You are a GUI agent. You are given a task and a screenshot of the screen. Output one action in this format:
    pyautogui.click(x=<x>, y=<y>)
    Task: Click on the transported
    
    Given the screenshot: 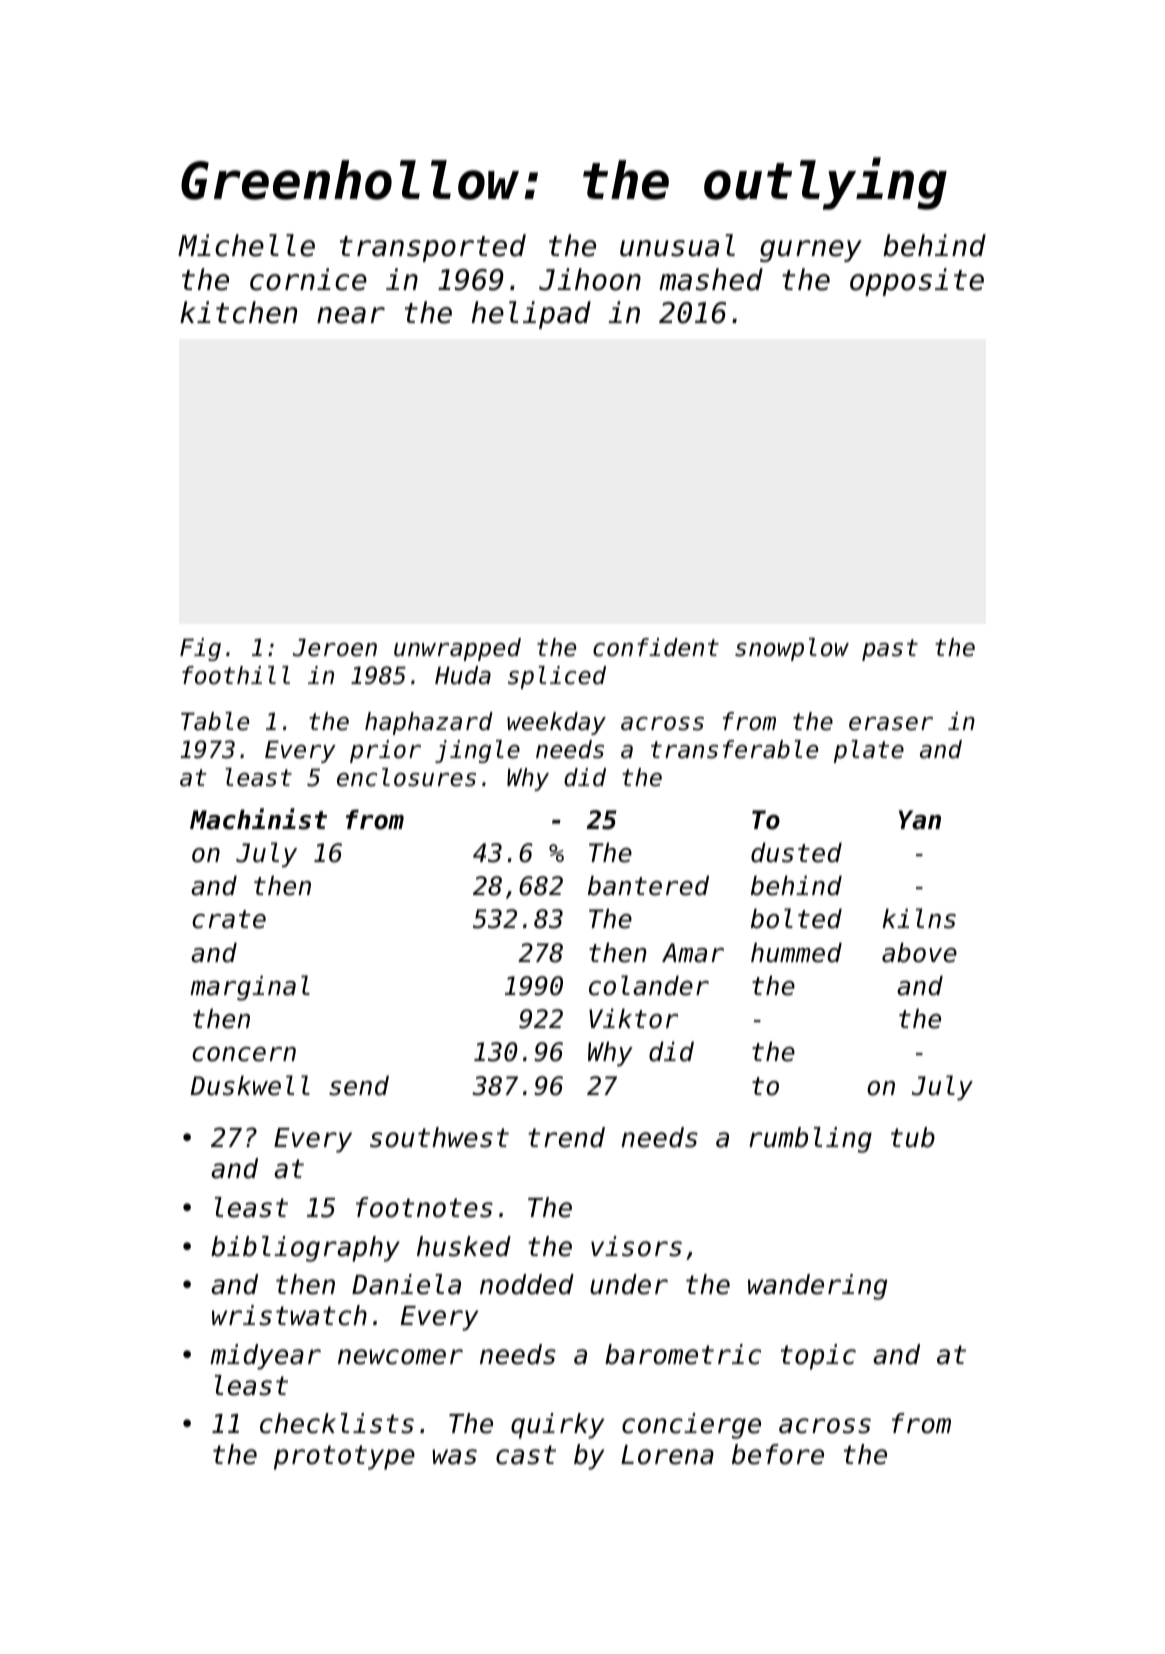 What is the action you would take?
    pyautogui.click(x=433, y=248)
